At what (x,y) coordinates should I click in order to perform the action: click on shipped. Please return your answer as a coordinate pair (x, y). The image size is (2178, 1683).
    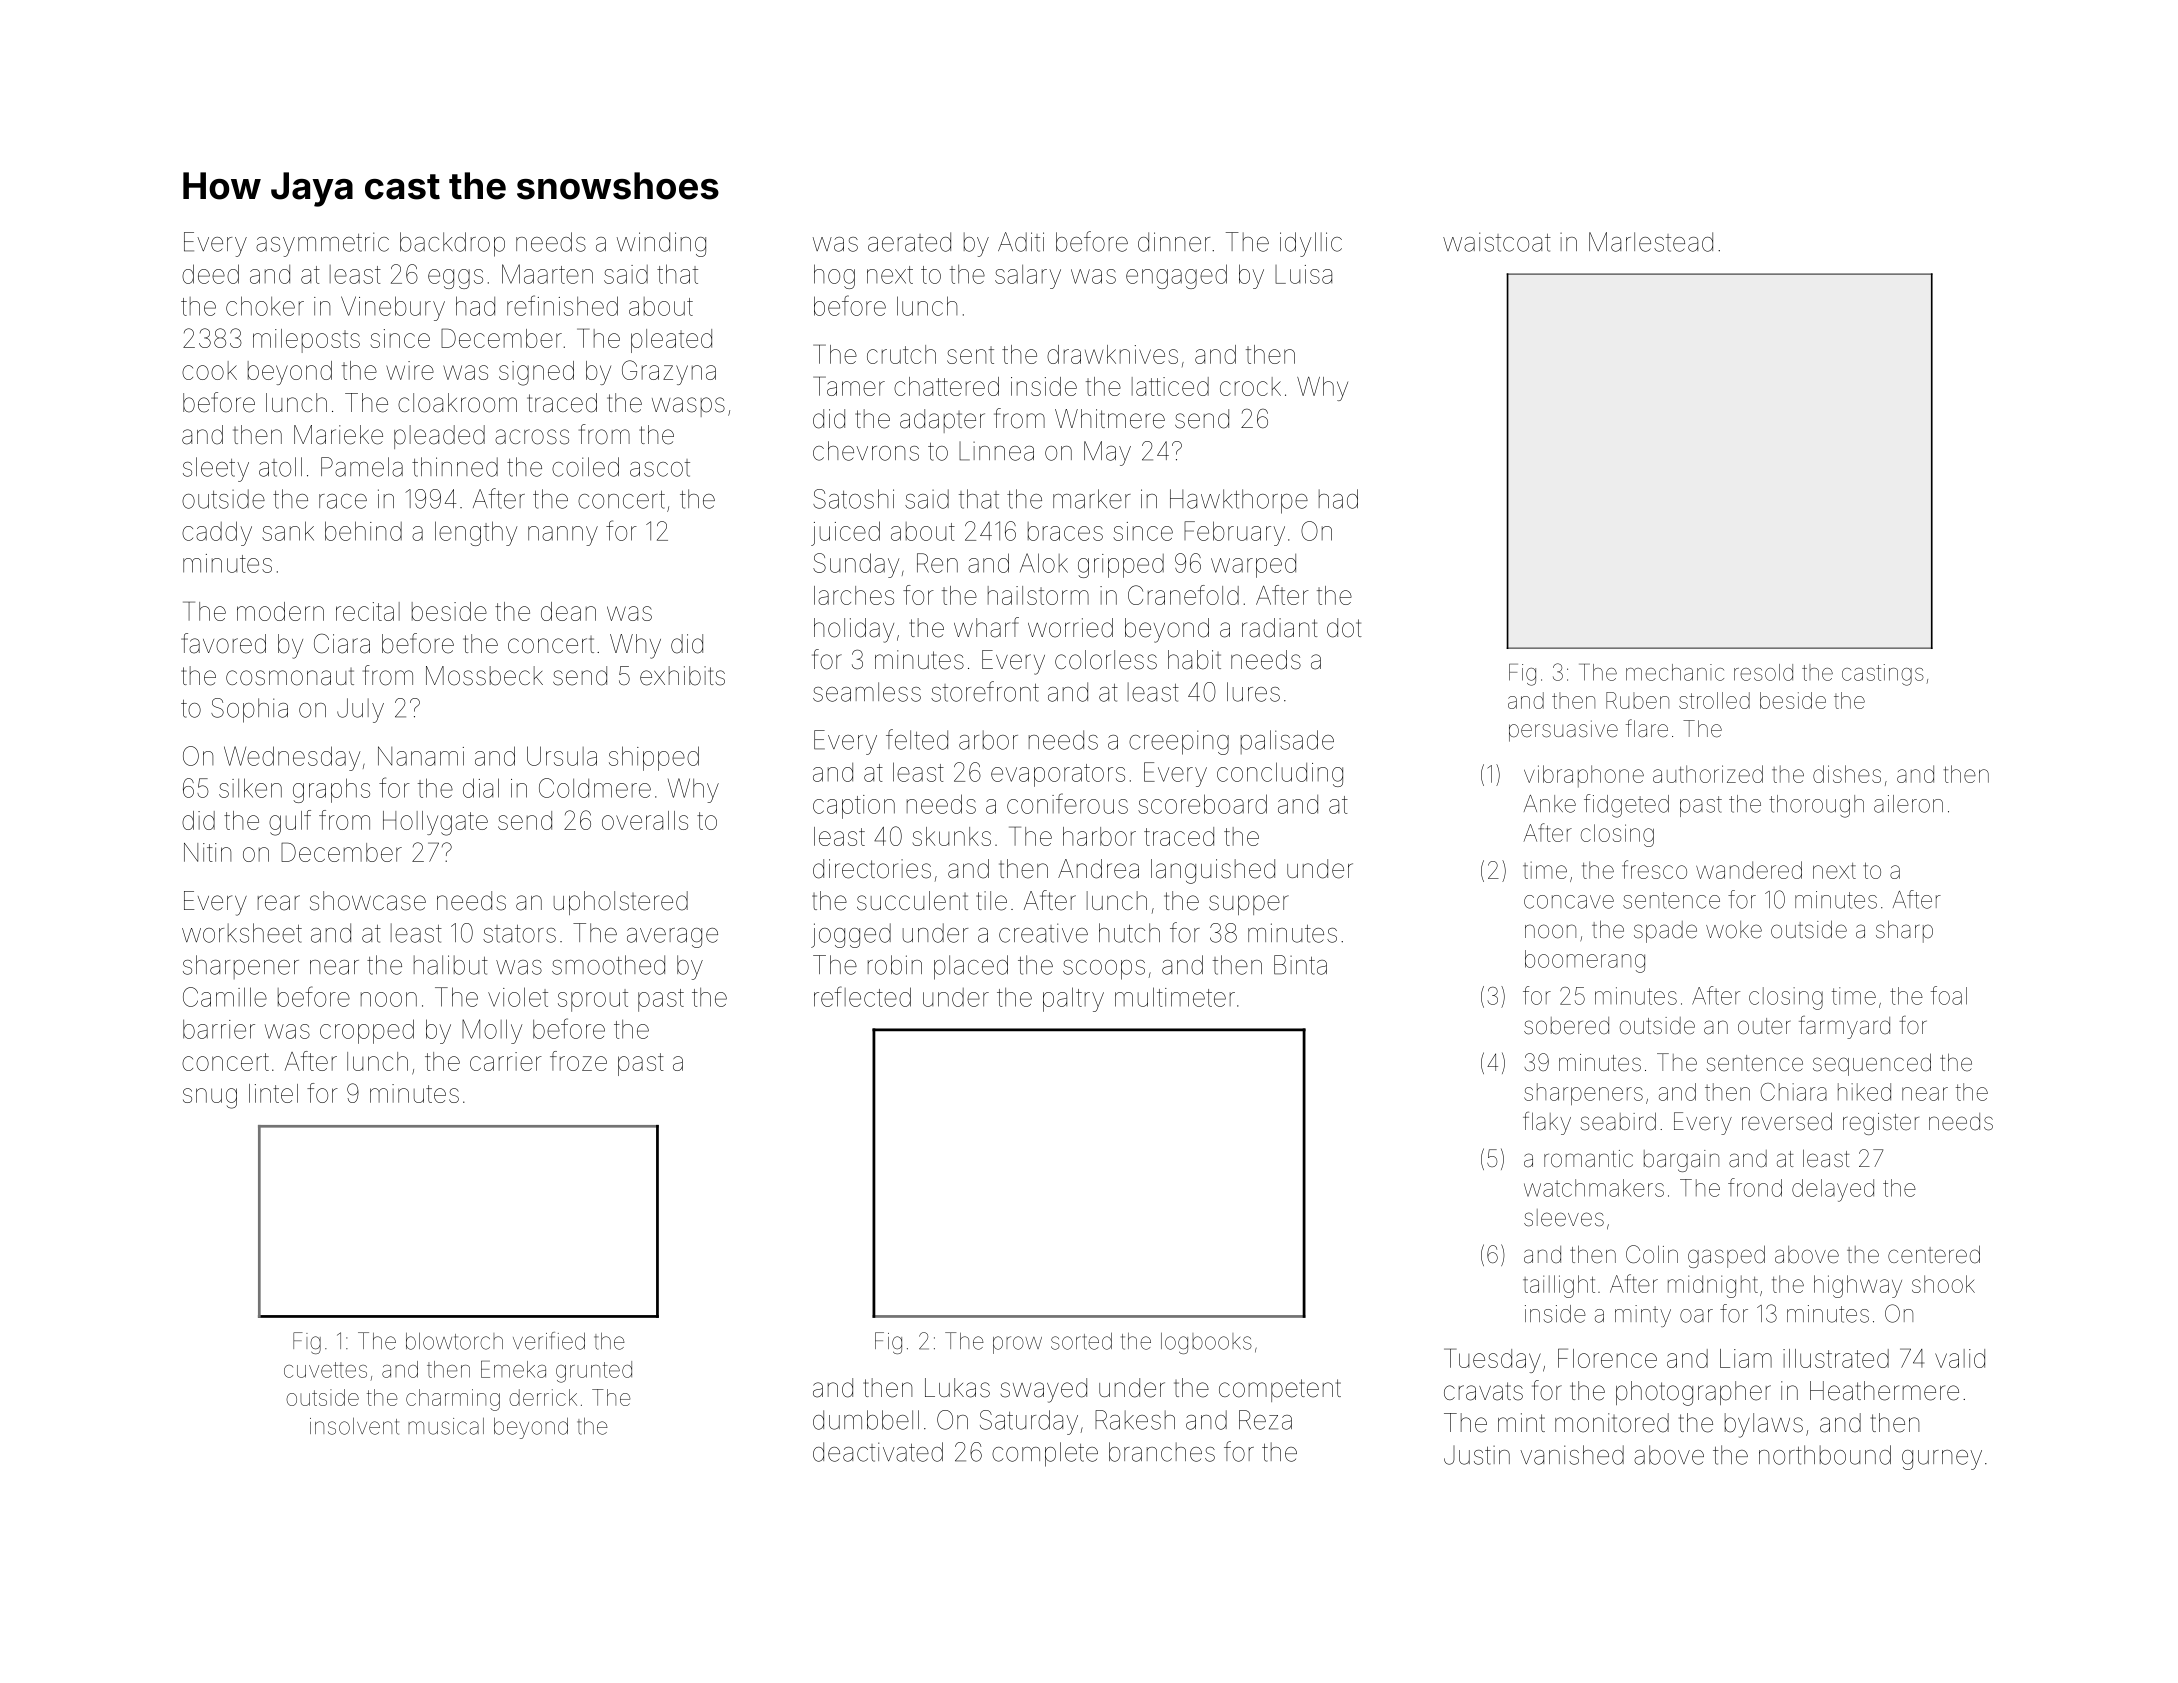
    Looking at the image, I should click on (654, 758).
